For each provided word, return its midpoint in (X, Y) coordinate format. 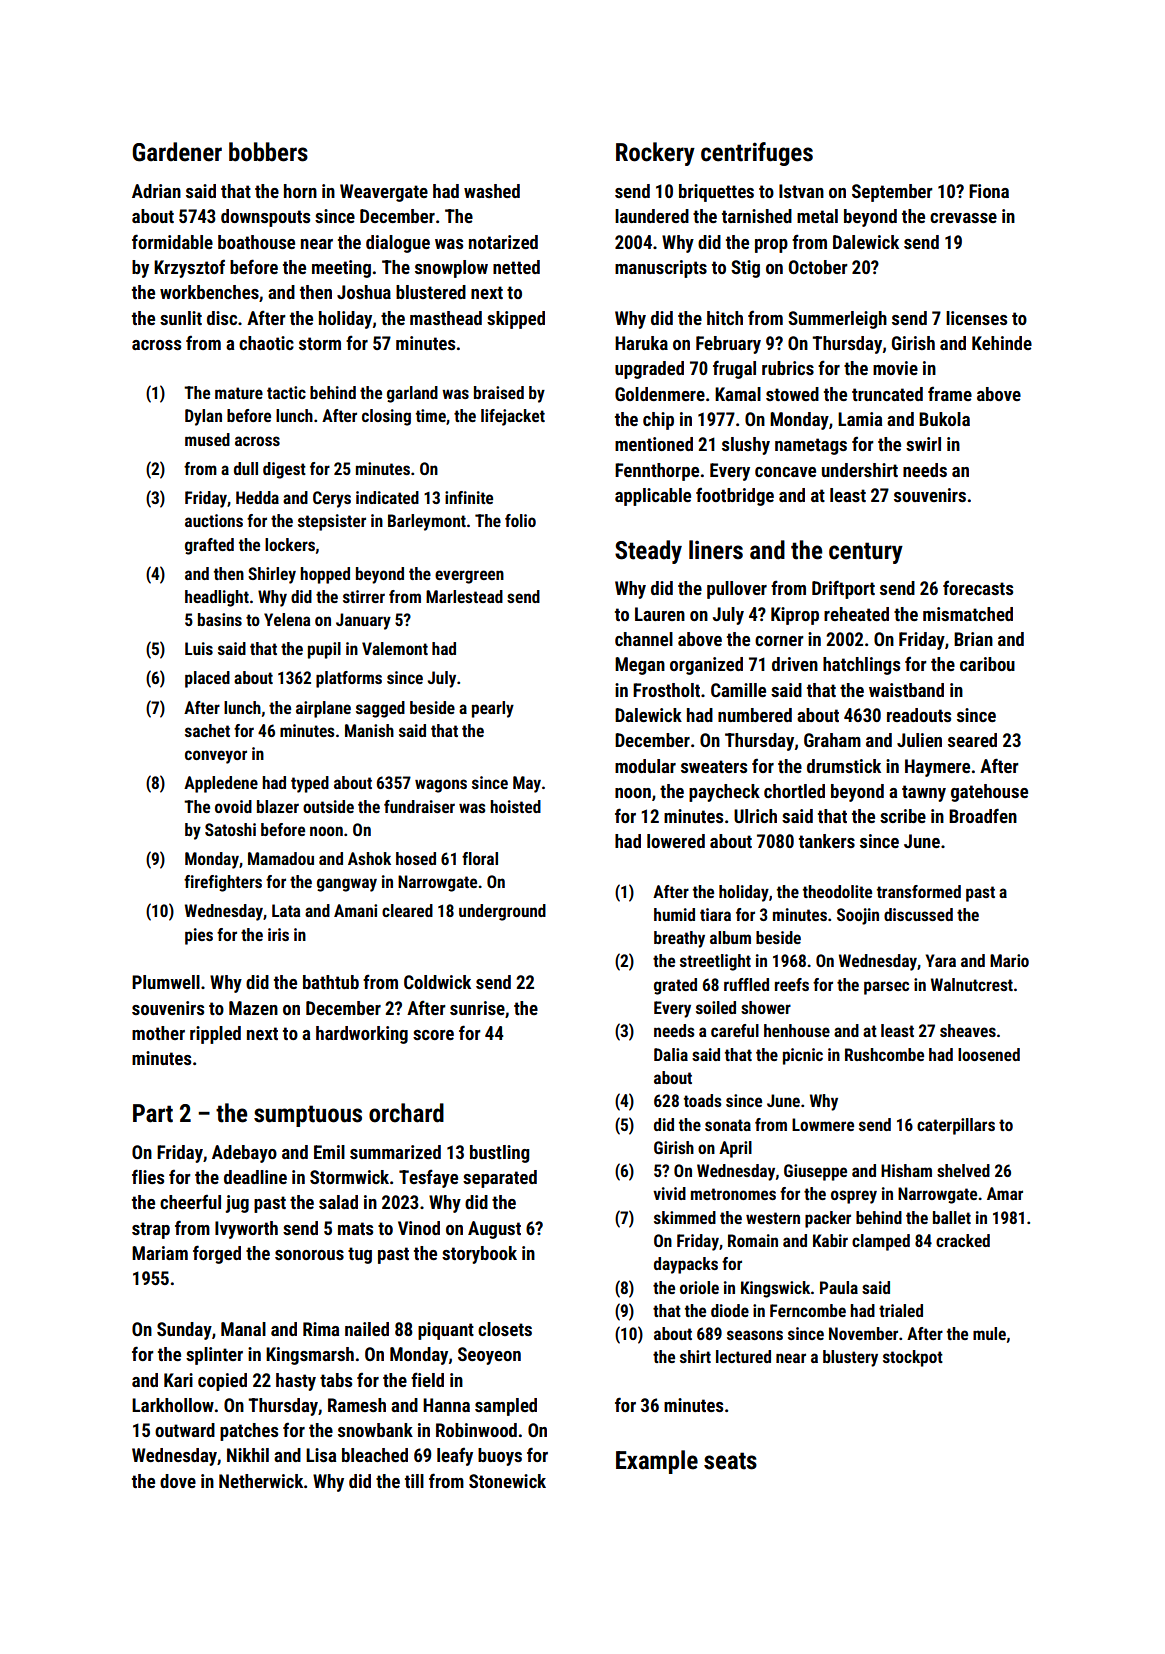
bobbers (268, 152)
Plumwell (166, 982)
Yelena (287, 619)
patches (249, 1432)
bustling (499, 1154)
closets (505, 1329)
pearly (493, 709)
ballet (952, 1217)
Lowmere (823, 1124)
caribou (987, 664)
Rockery (655, 154)
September (892, 193)
